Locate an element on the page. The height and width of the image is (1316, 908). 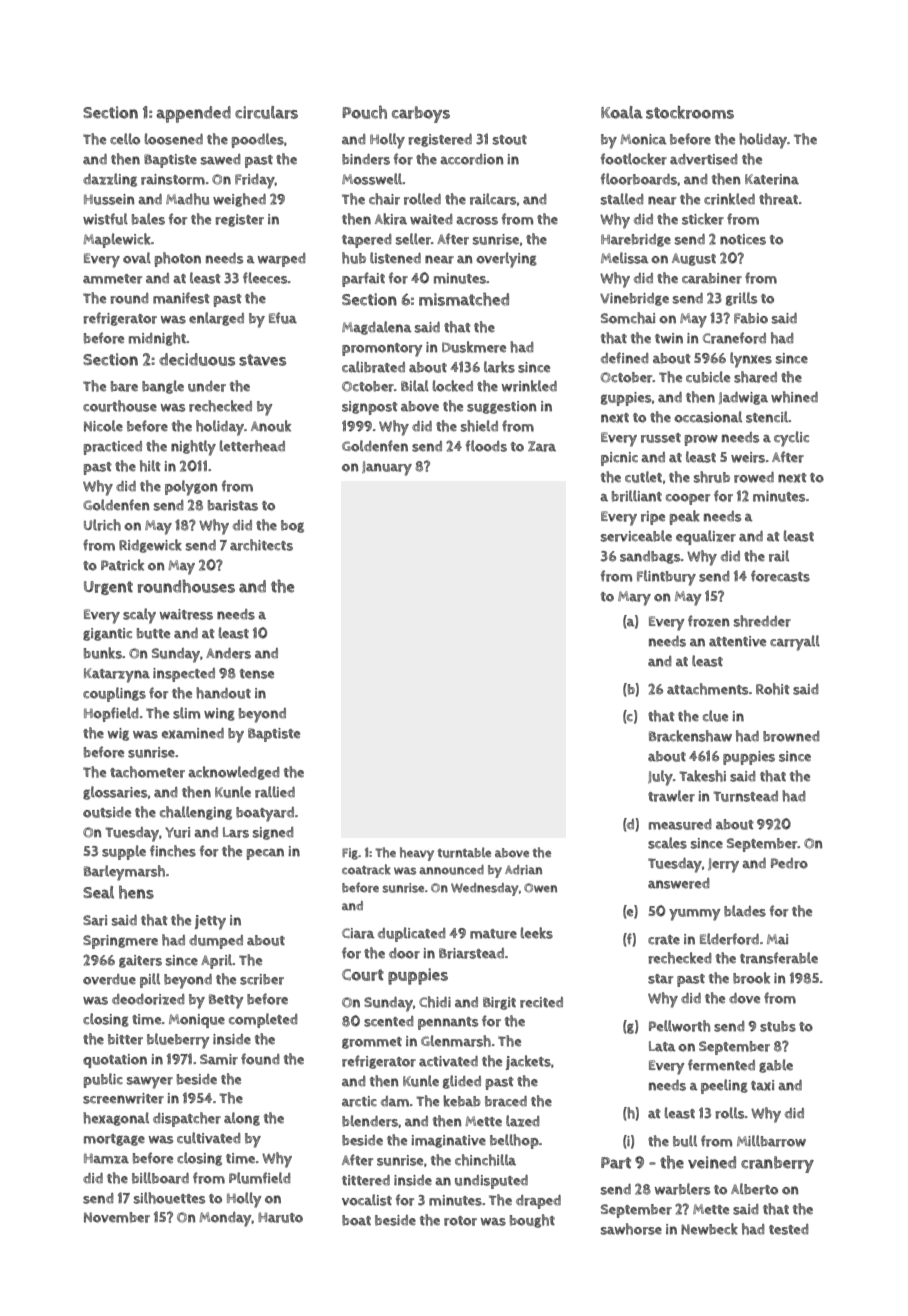
Maplewick is located at coordinates (117, 240).
